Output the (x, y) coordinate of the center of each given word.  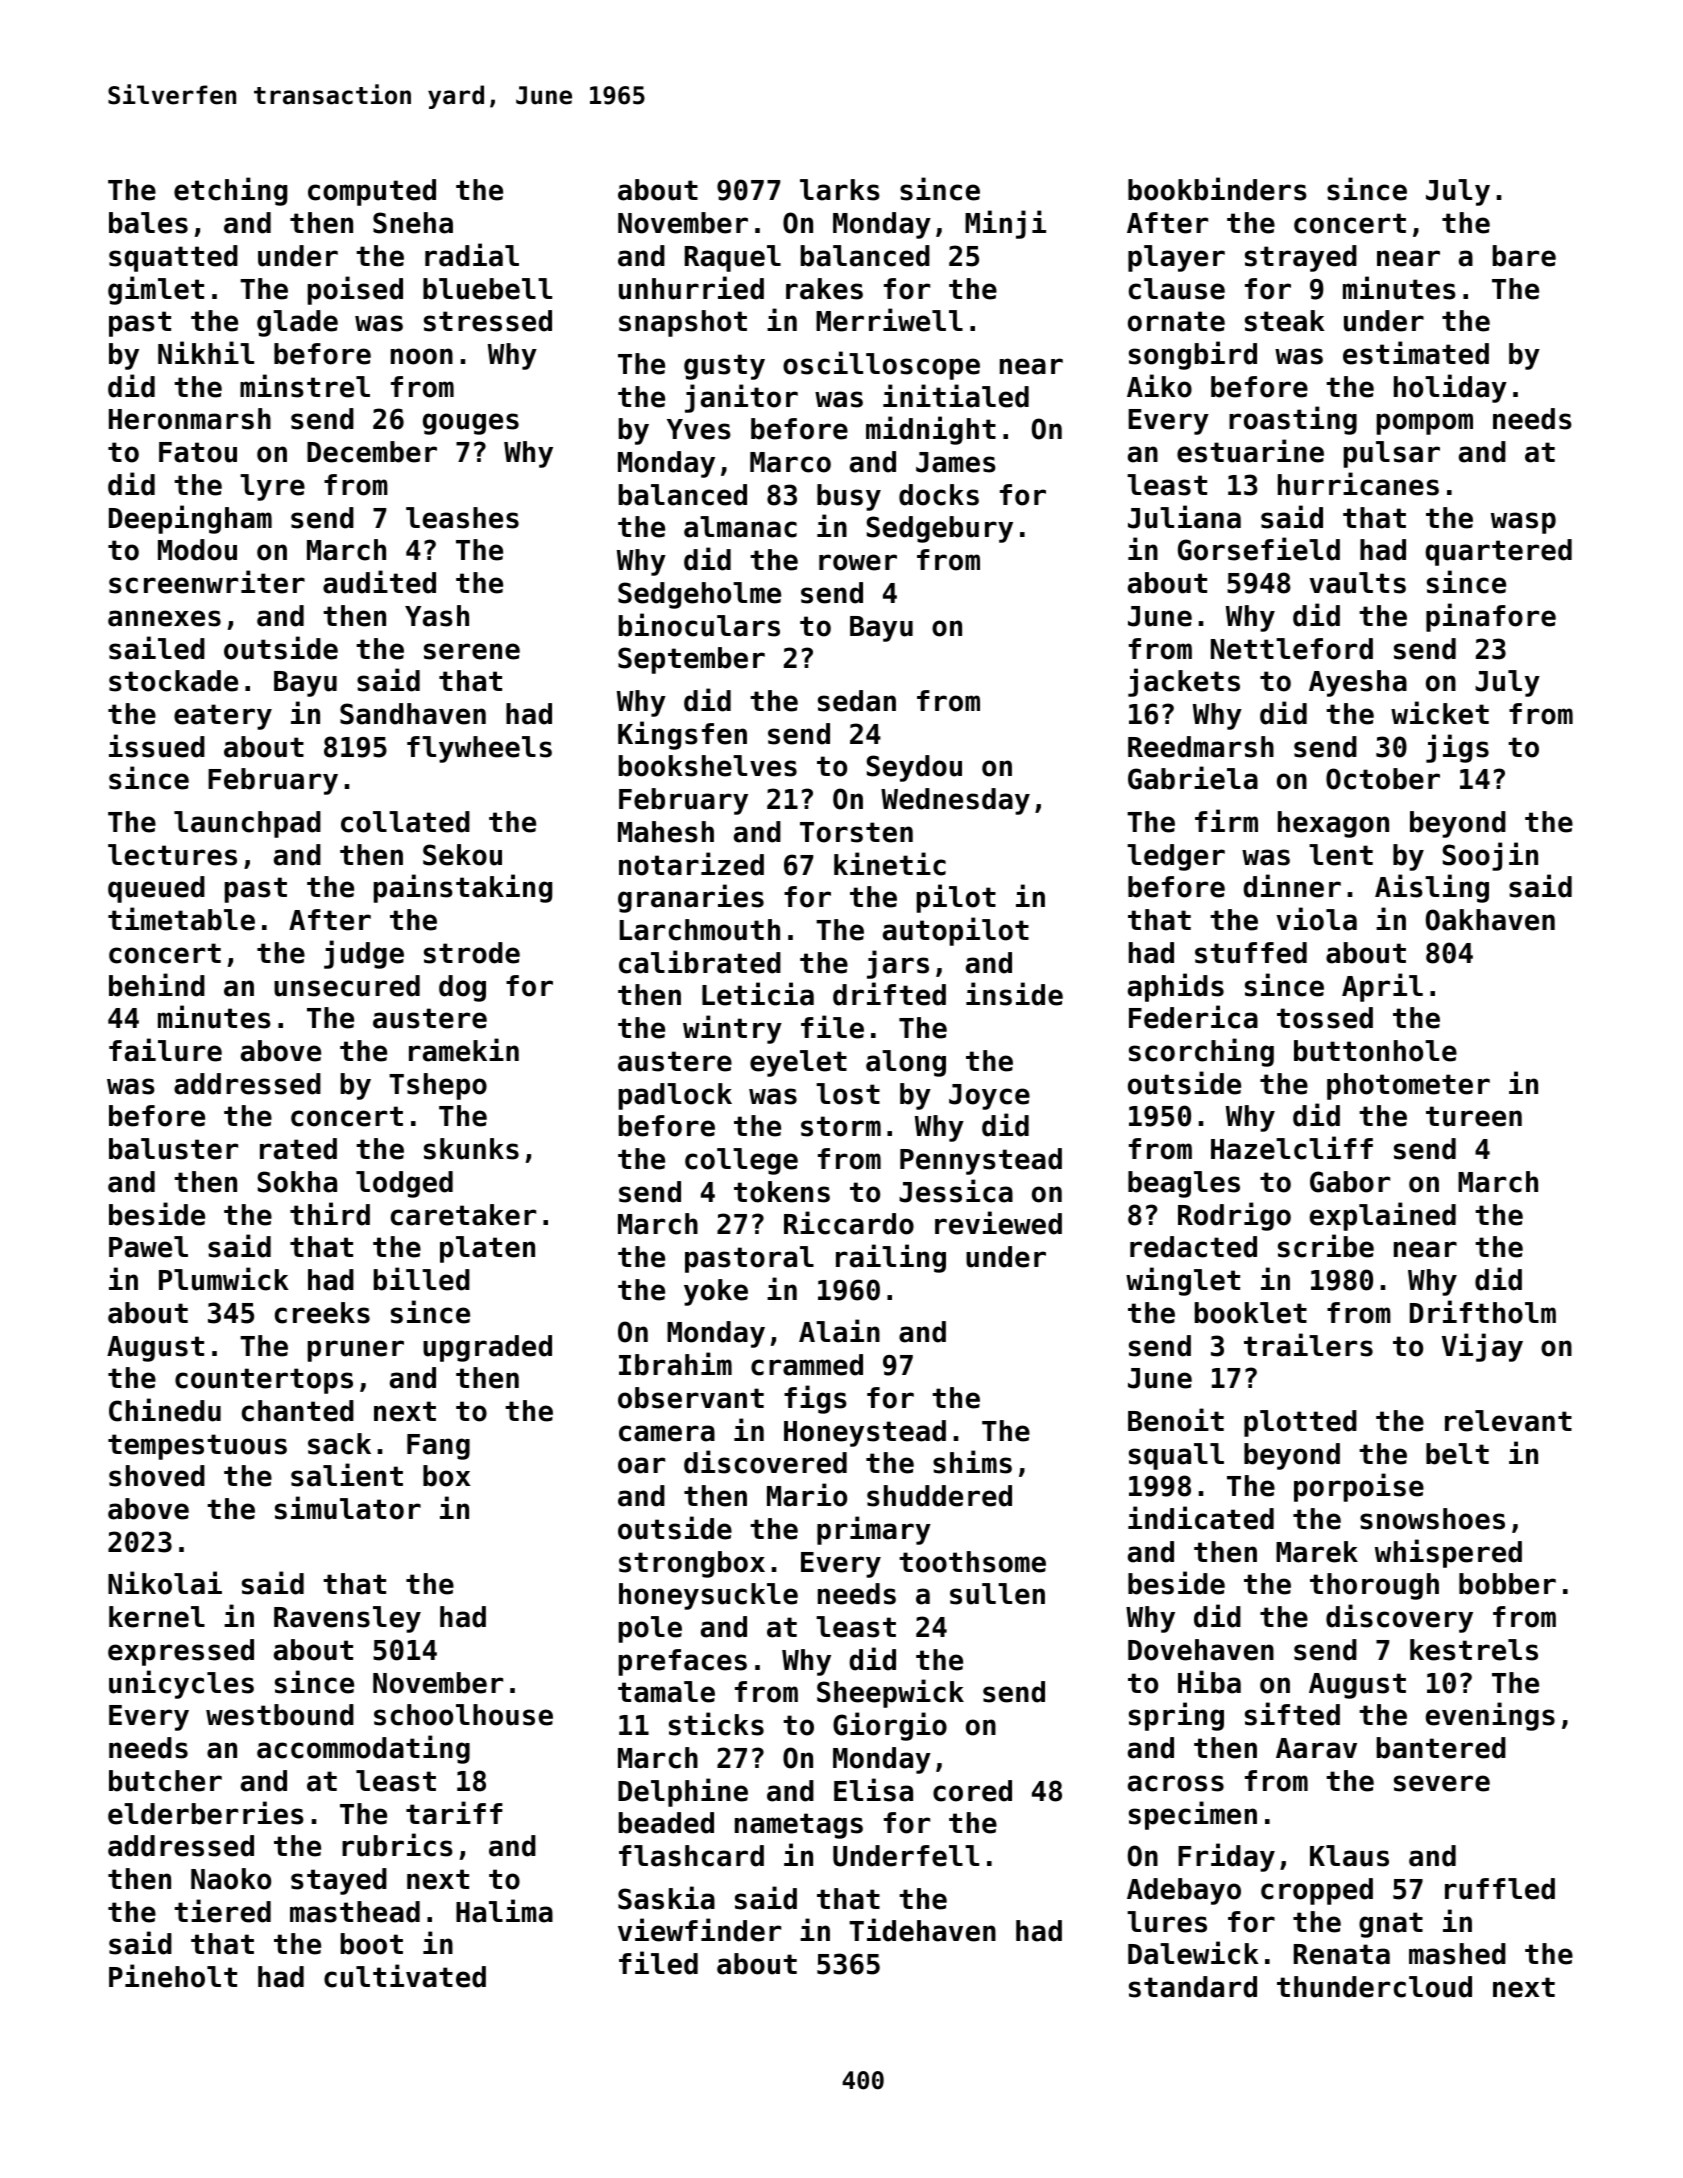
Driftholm (1483, 1312)
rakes (824, 289)
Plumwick (224, 1279)
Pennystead (981, 1161)
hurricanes (1358, 484)
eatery (223, 717)
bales (148, 223)
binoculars (699, 625)
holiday (1450, 388)
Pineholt (173, 1976)
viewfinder (699, 1930)
